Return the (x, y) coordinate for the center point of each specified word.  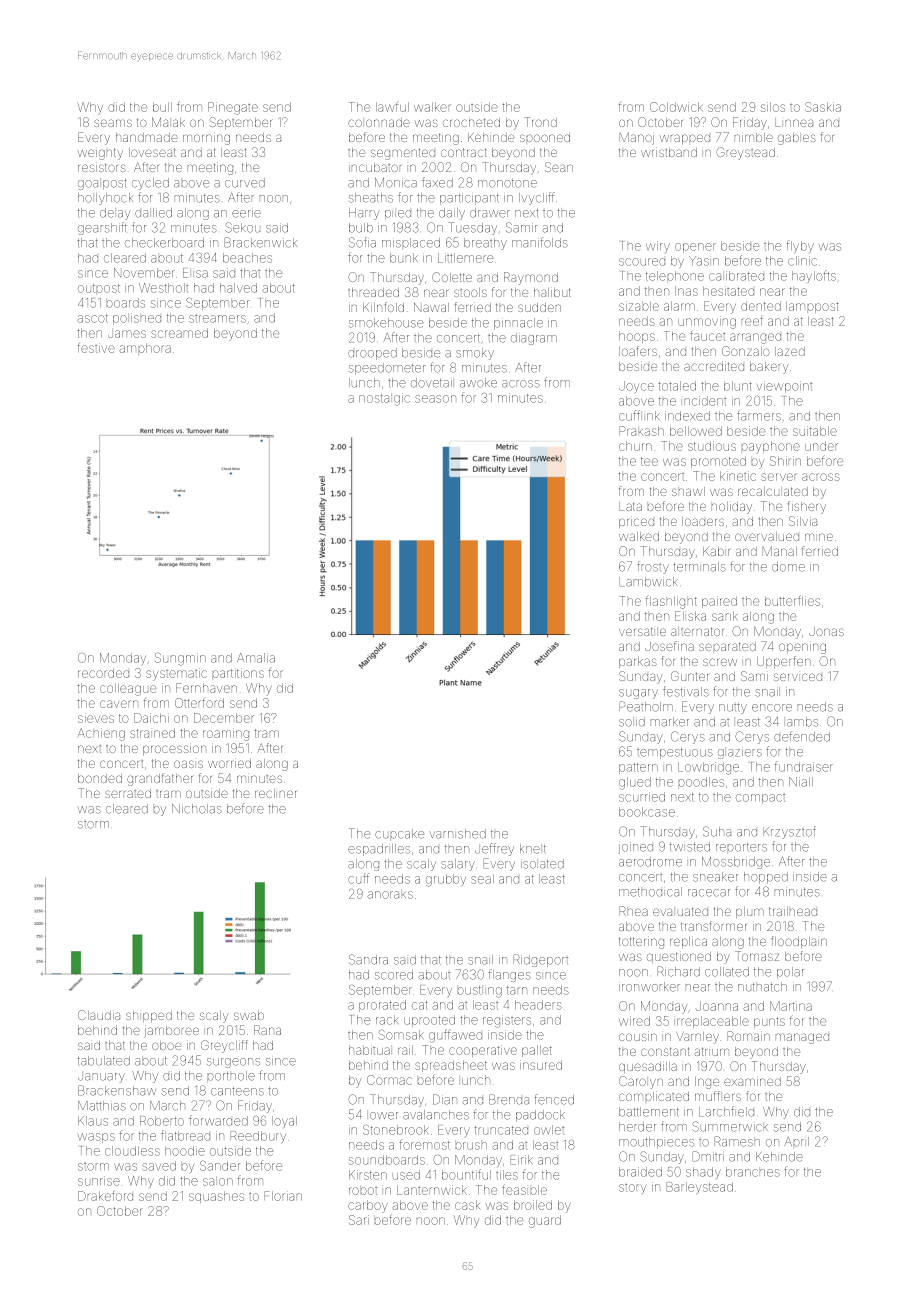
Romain (748, 1036)
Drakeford (105, 1195)
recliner (275, 793)
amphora (145, 348)
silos (773, 107)
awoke (478, 383)
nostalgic (384, 399)
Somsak (401, 1035)
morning (206, 139)
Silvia (803, 521)
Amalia (256, 658)
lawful (392, 107)
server (779, 477)
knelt (533, 849)
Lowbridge (708, 768)
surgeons (233, 1063)
